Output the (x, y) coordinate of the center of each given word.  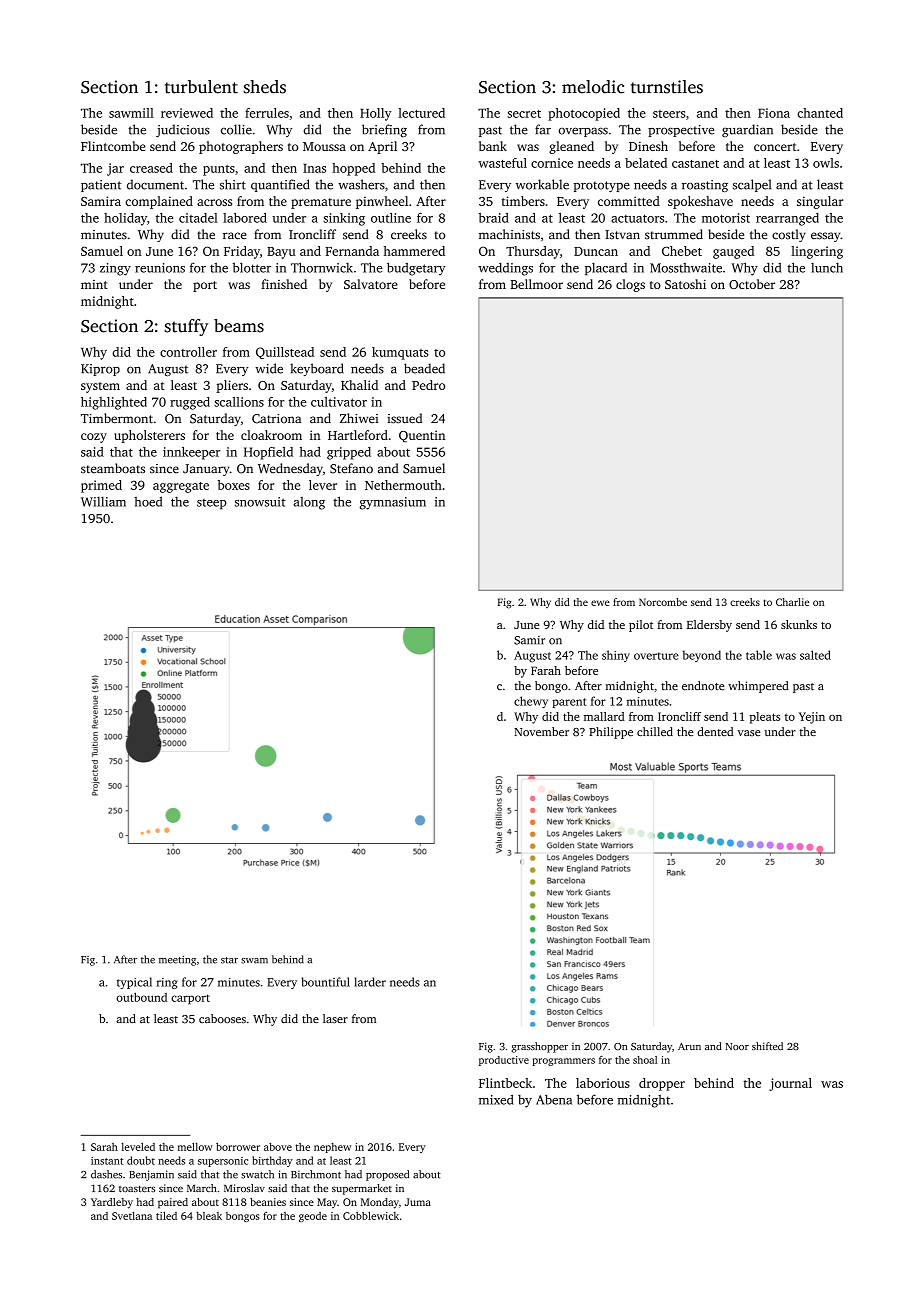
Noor (737, 1046)
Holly (376, 114)
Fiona (774, 113)
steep (212, 504)
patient (101, 186)
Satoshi (685, 284)
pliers (232, 386)
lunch (827, 267)
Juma (418, 1202)
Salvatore (371, 284)
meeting (177, 961)
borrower (238, 1146)
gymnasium (392, 503)
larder (370, 982)
